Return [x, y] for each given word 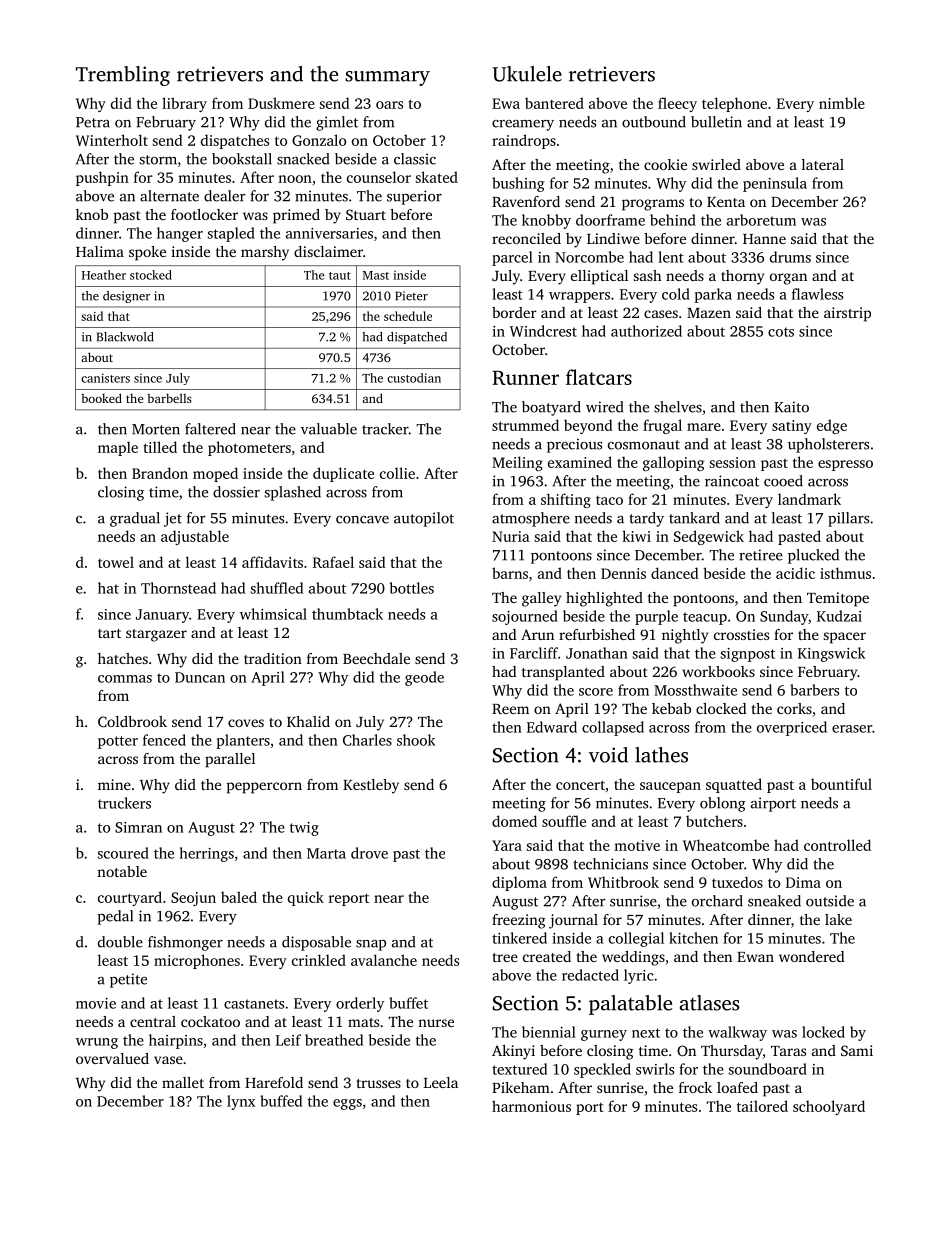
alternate [169, 196]
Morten [156, 429]
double [120, 942]
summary [387, 78]
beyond [588, 426]
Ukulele [527, 74]
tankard [694, 518]
